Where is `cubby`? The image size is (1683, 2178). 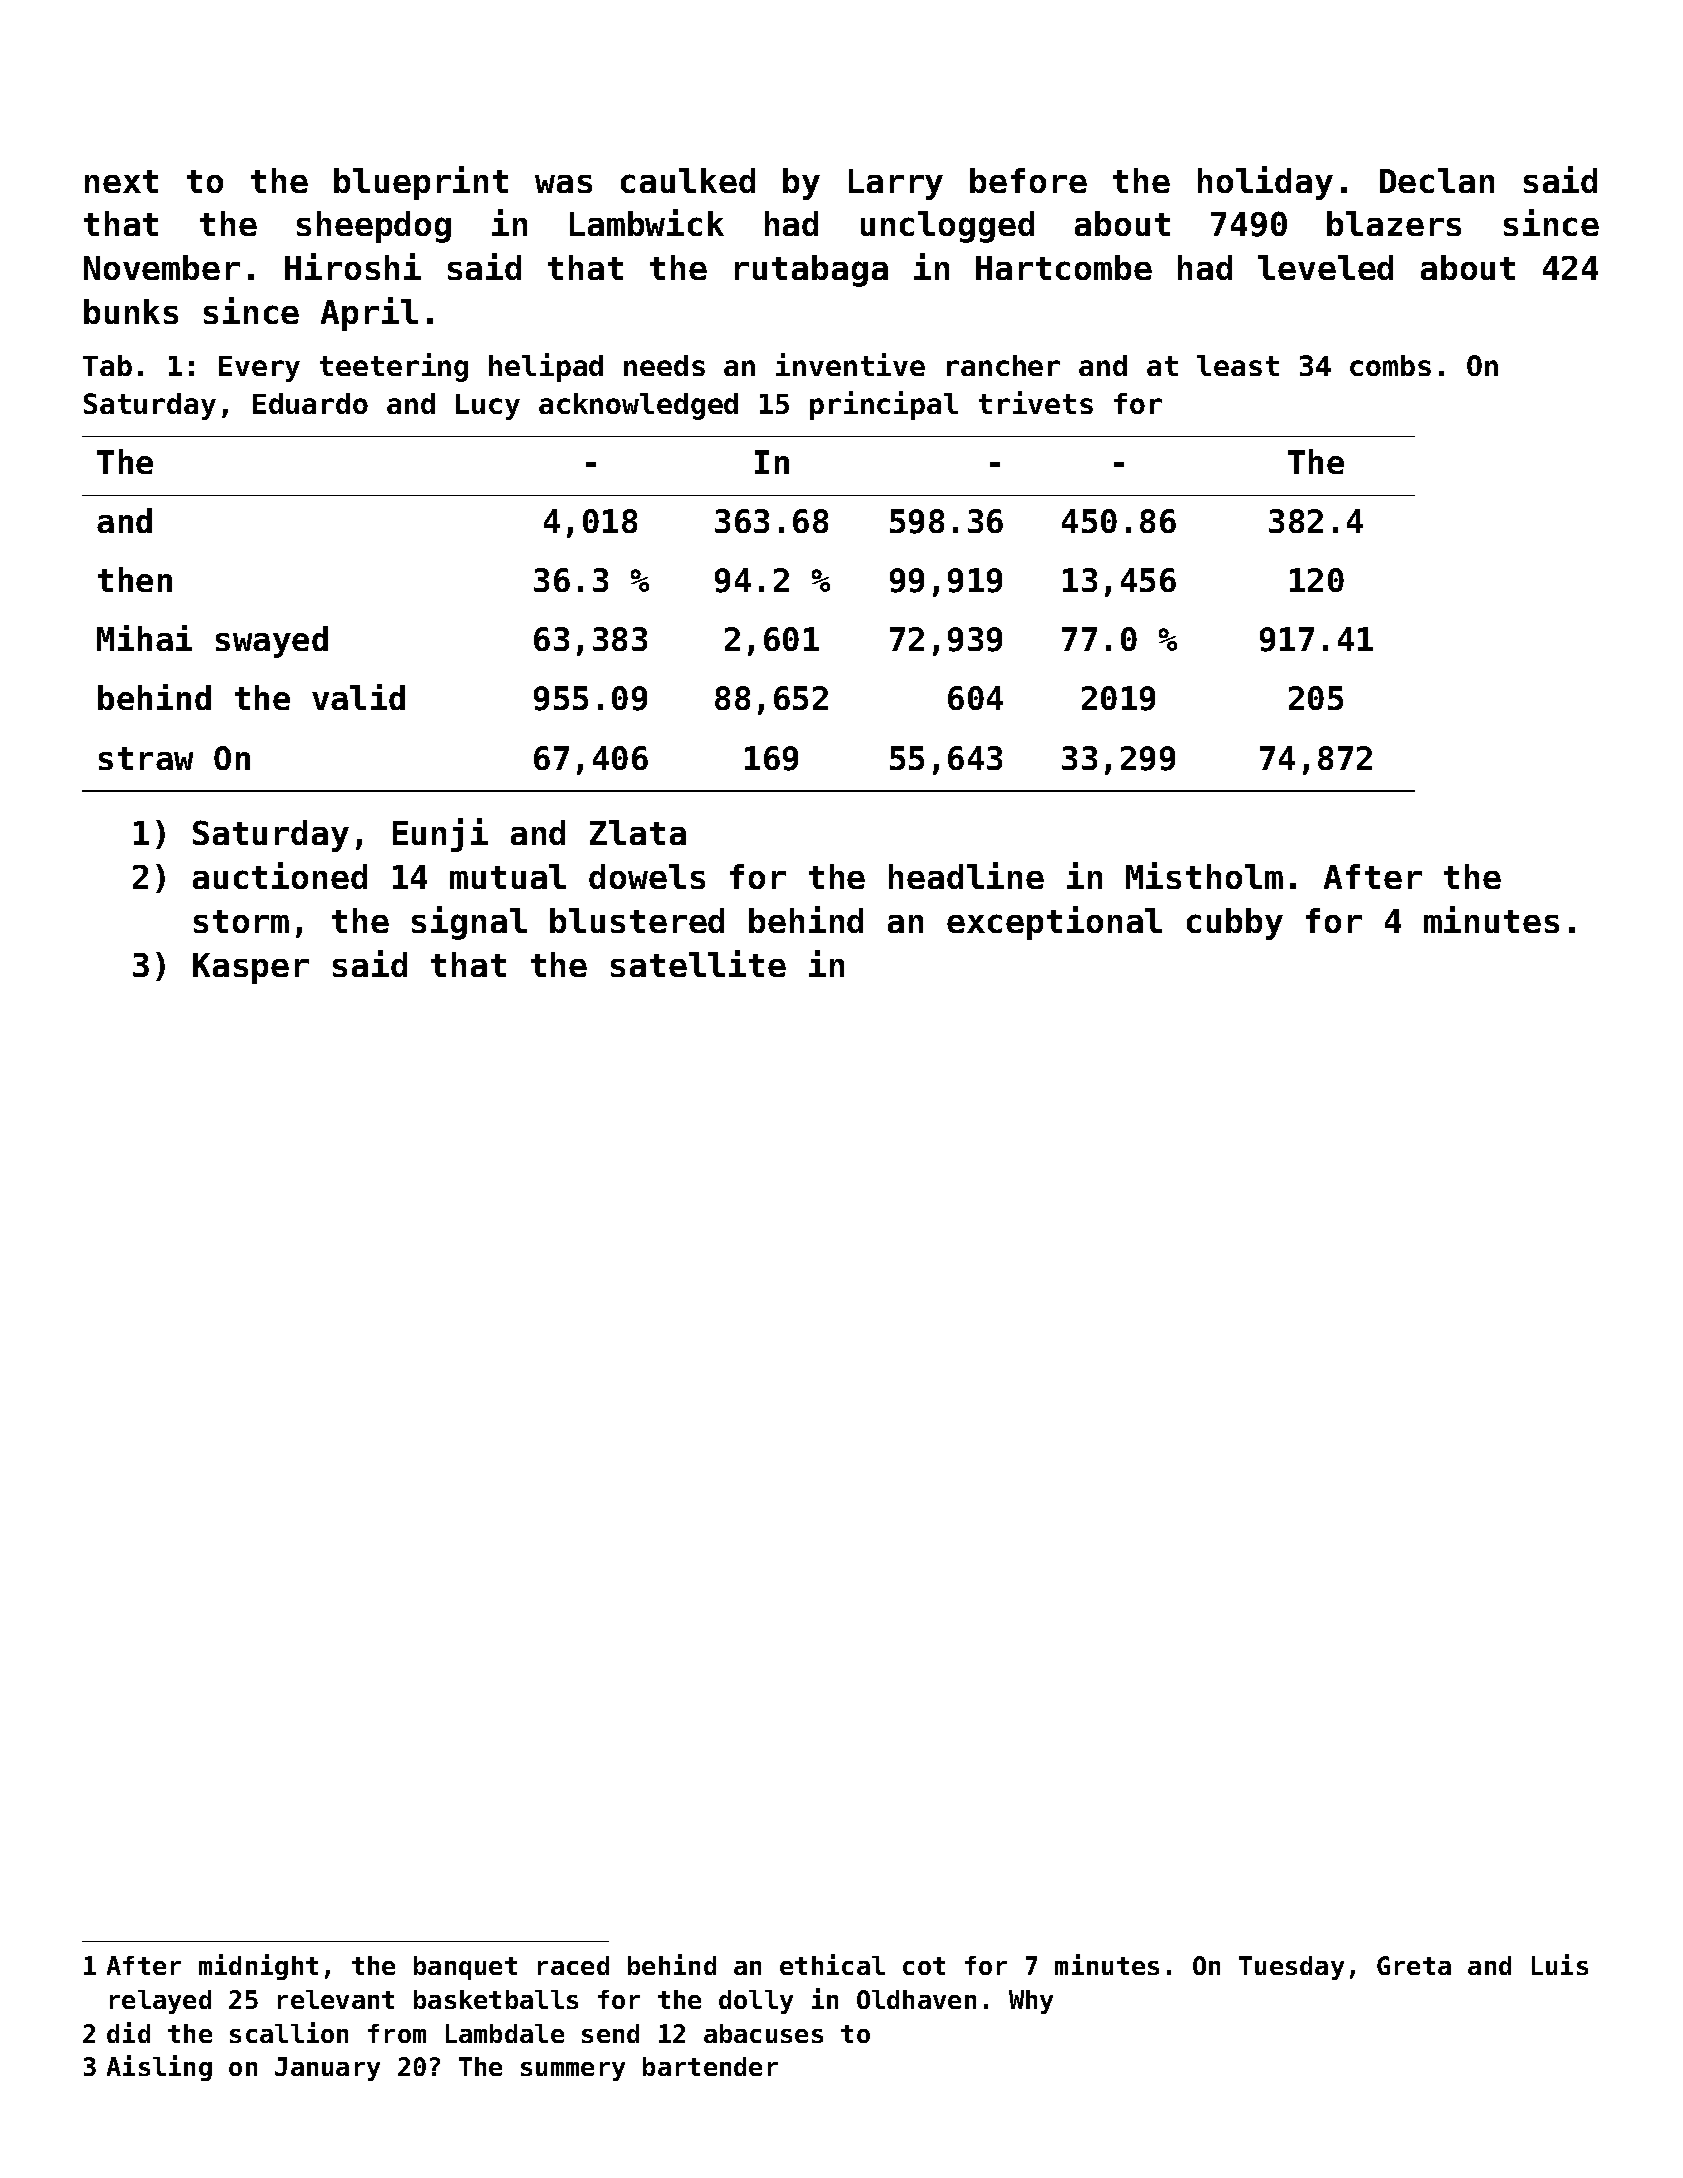 cubby is located at coordinates (1235, 924).
